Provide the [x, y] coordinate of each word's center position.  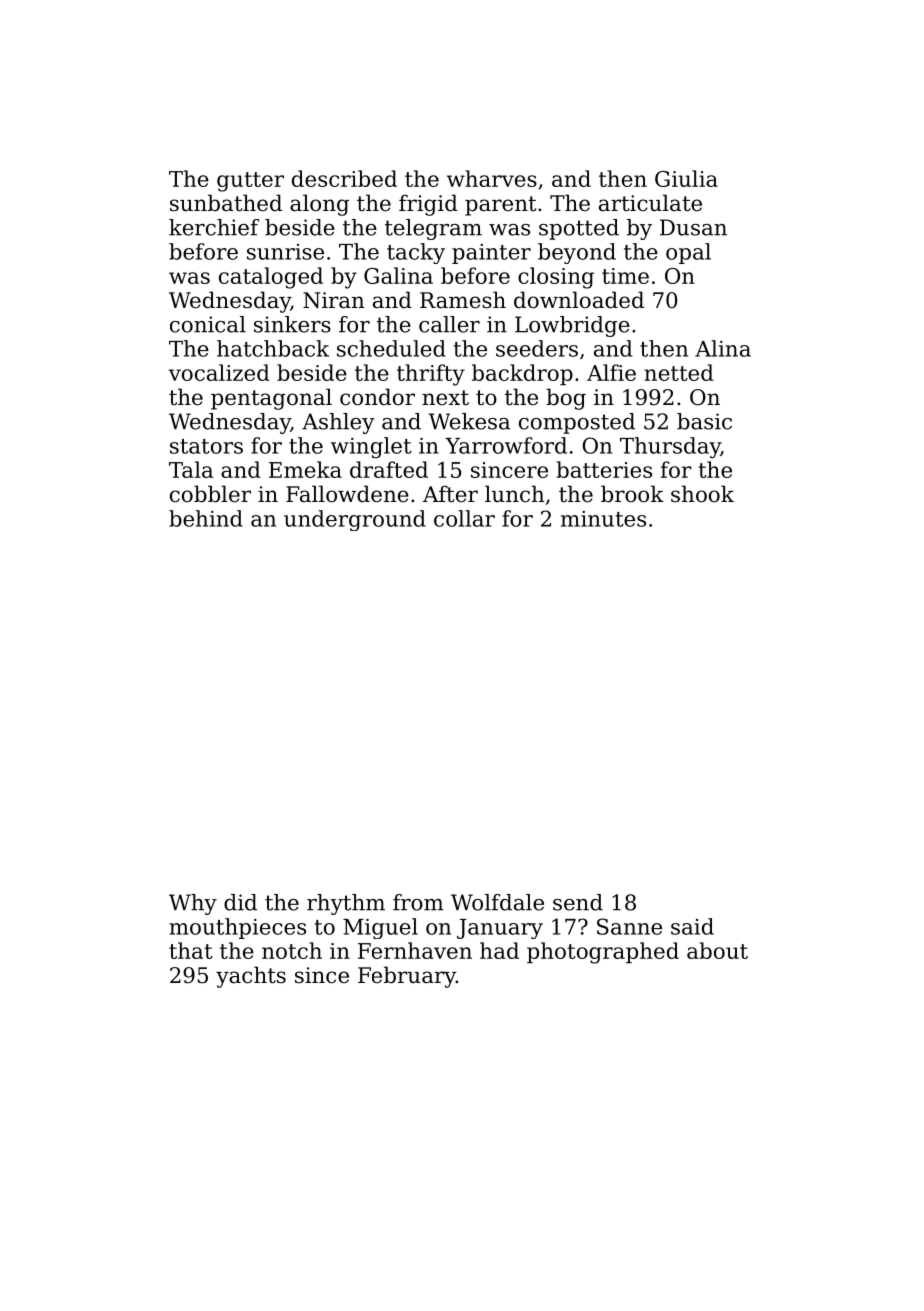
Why [193, 904]
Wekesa [469, 421]
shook [702, 494]
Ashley [338, 423]
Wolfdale [497, 902]
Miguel [380, 928]
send [578, 902]
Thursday [670, 447]
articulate [650, 203]
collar [464, 518]
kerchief [214, 227]
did [240, 902]
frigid [428, 205]
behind [206, 518]
